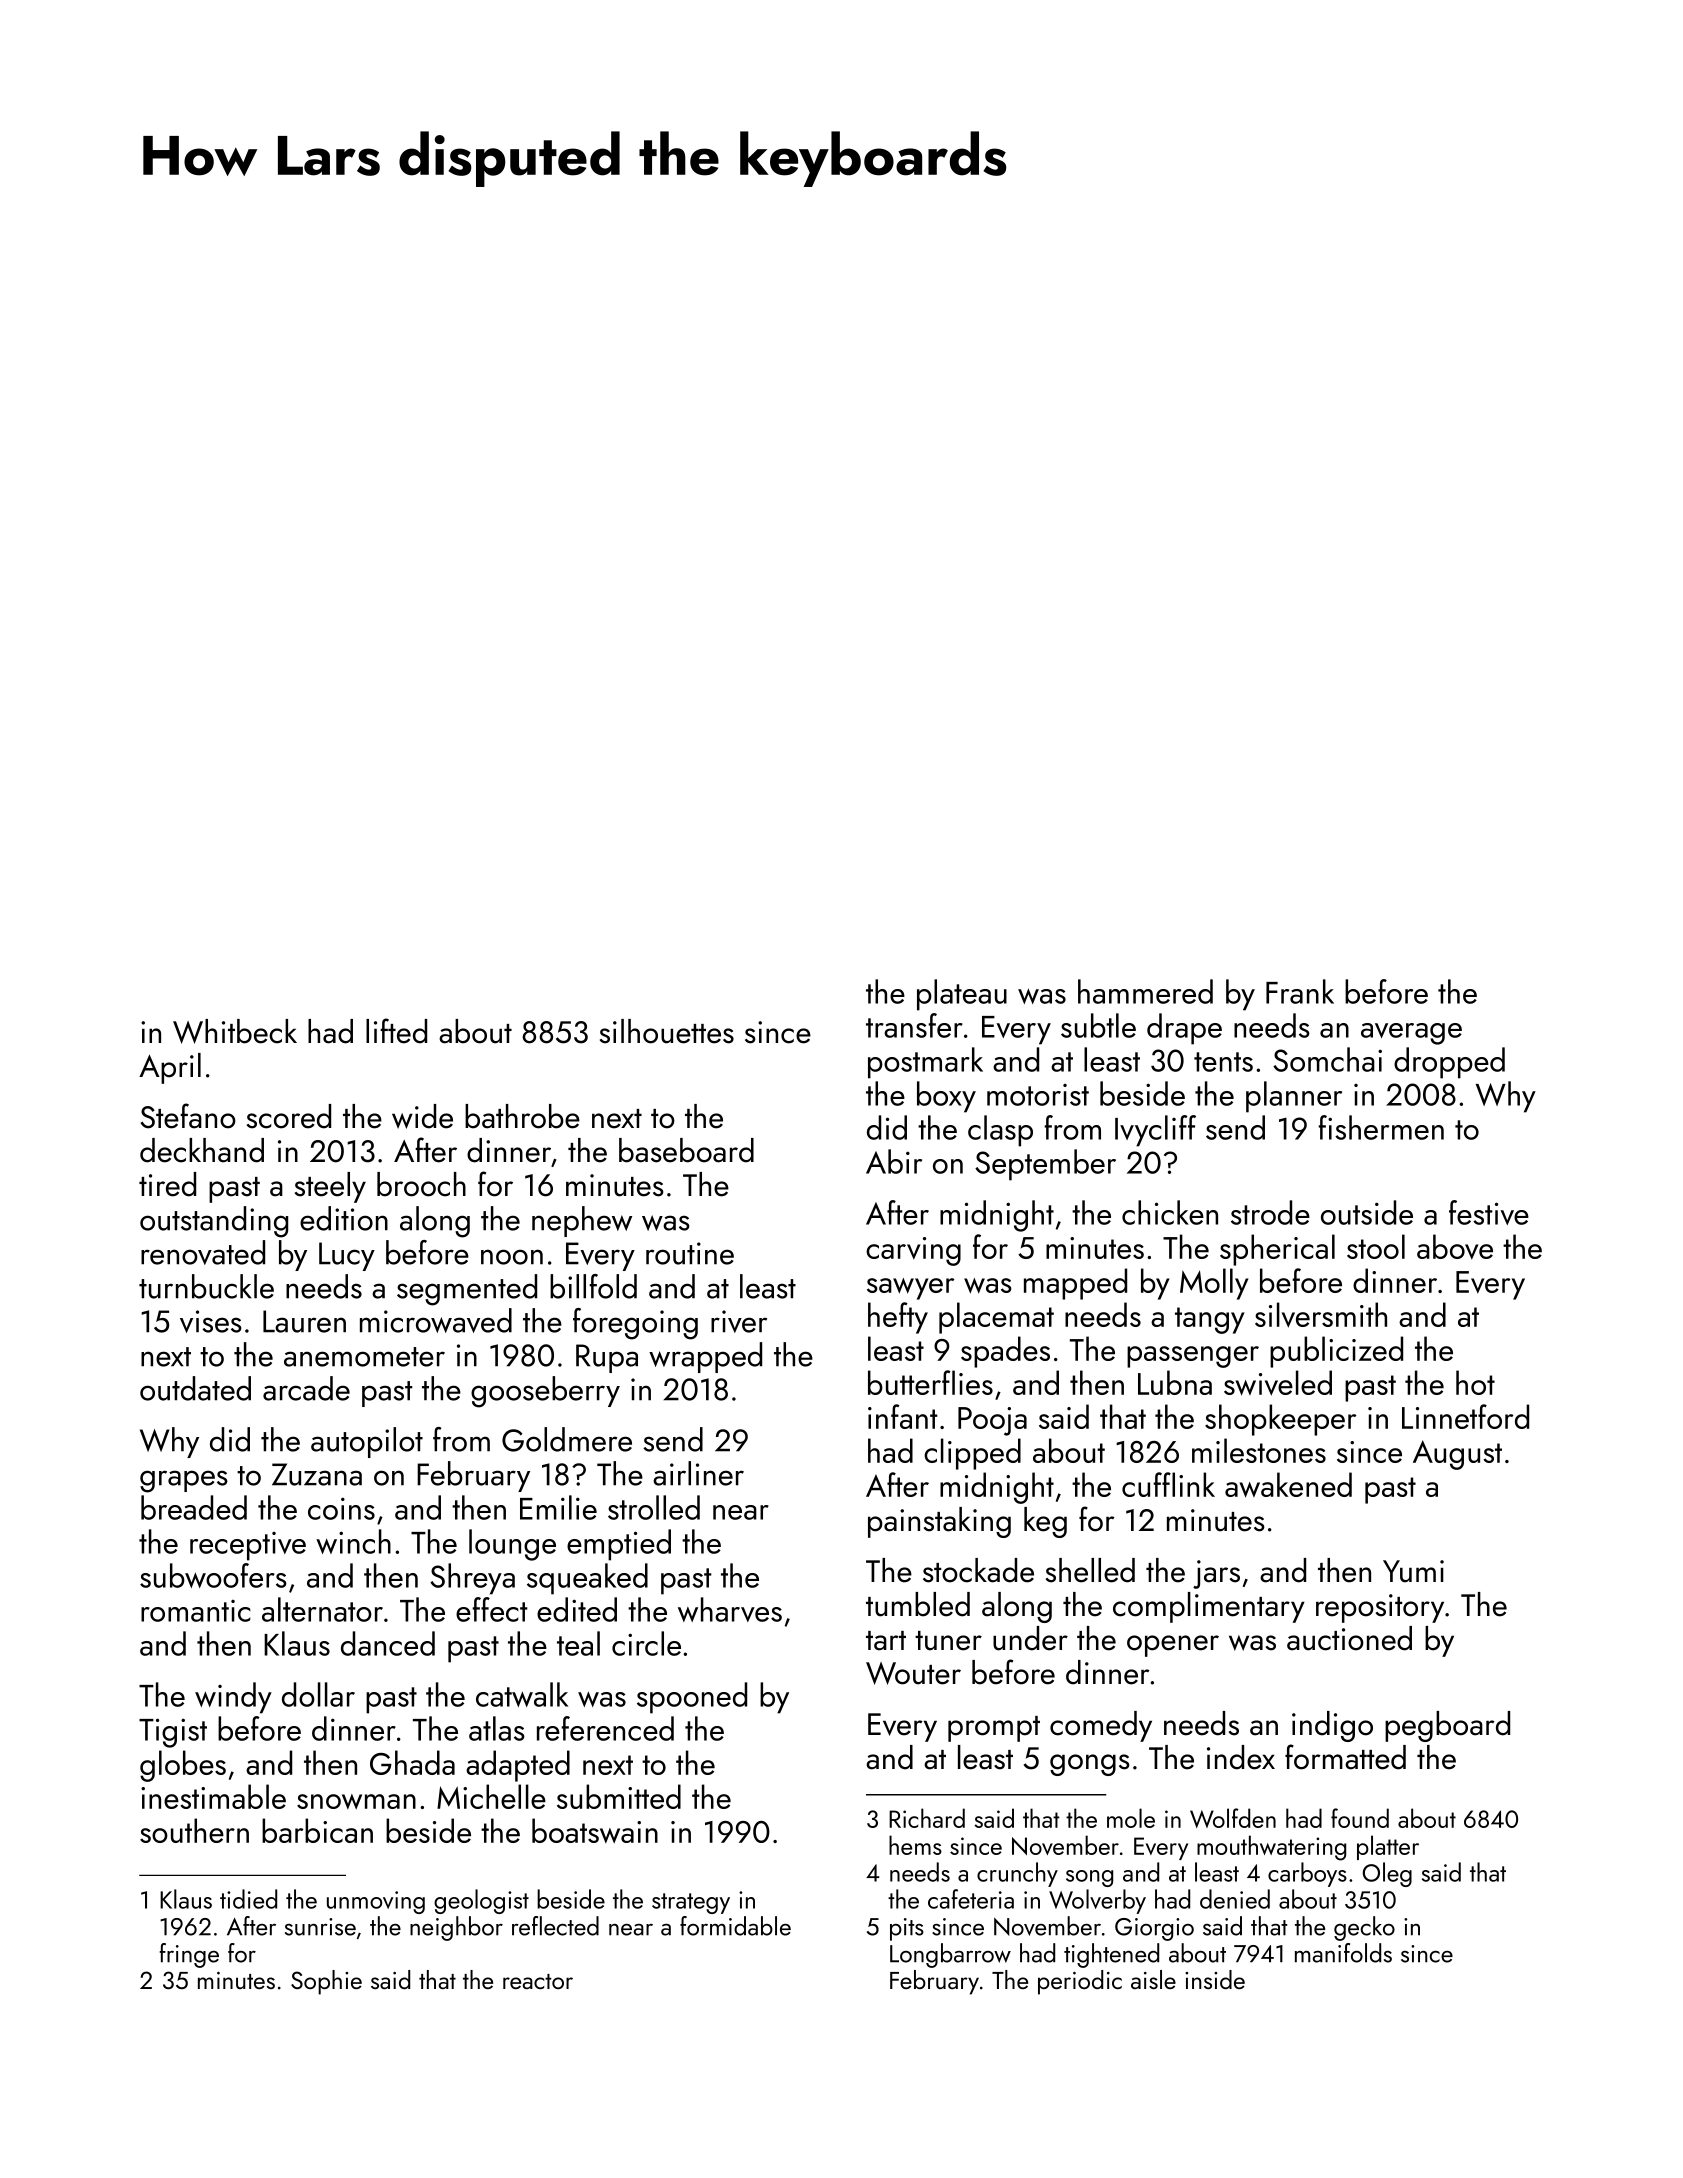  What do you see at coordinates (667, 1031) in the image?
I see `silhouettes` at bounding box center [667, 1031].
